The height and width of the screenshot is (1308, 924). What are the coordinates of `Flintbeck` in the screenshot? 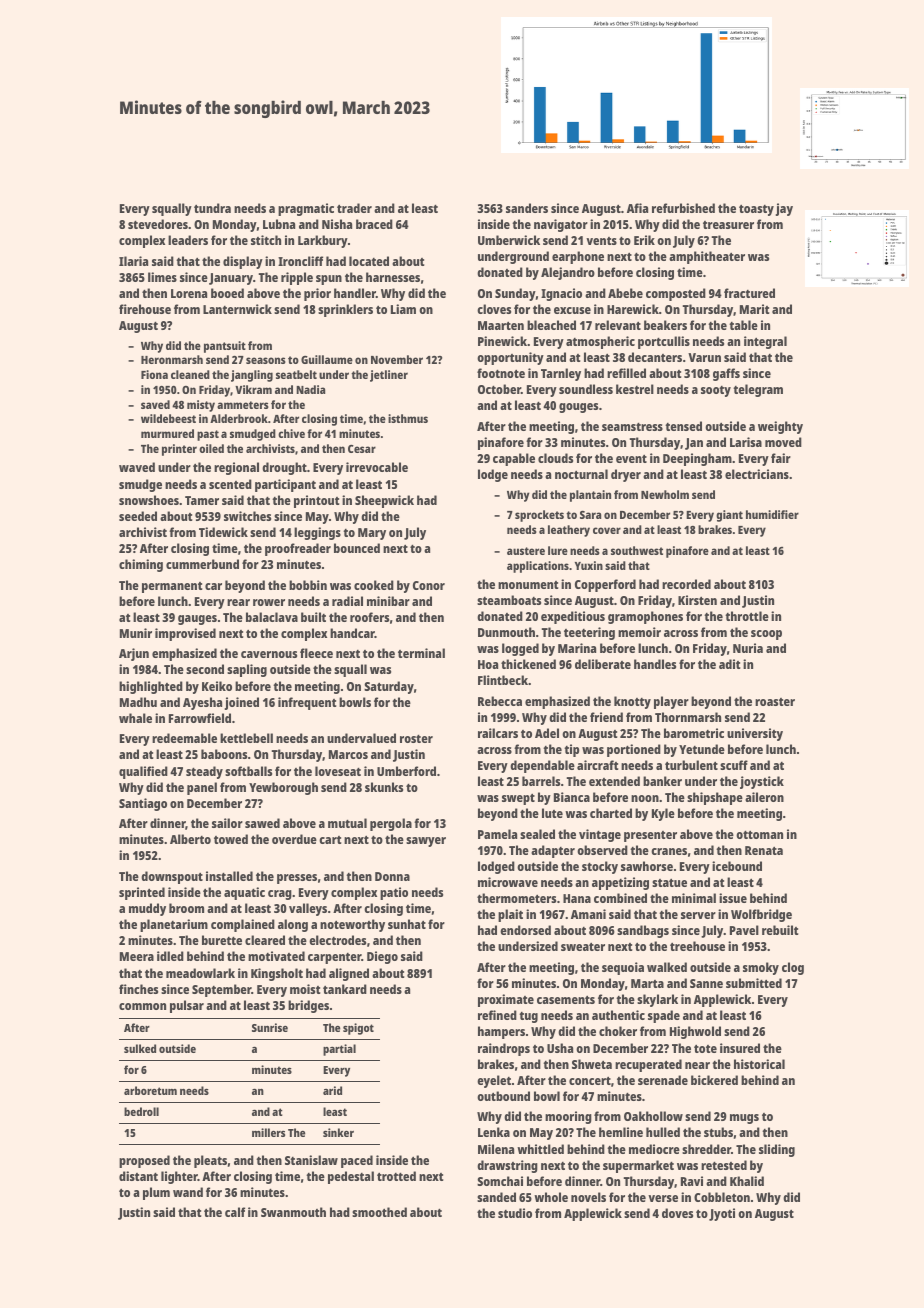 It's located at (503, 680).
